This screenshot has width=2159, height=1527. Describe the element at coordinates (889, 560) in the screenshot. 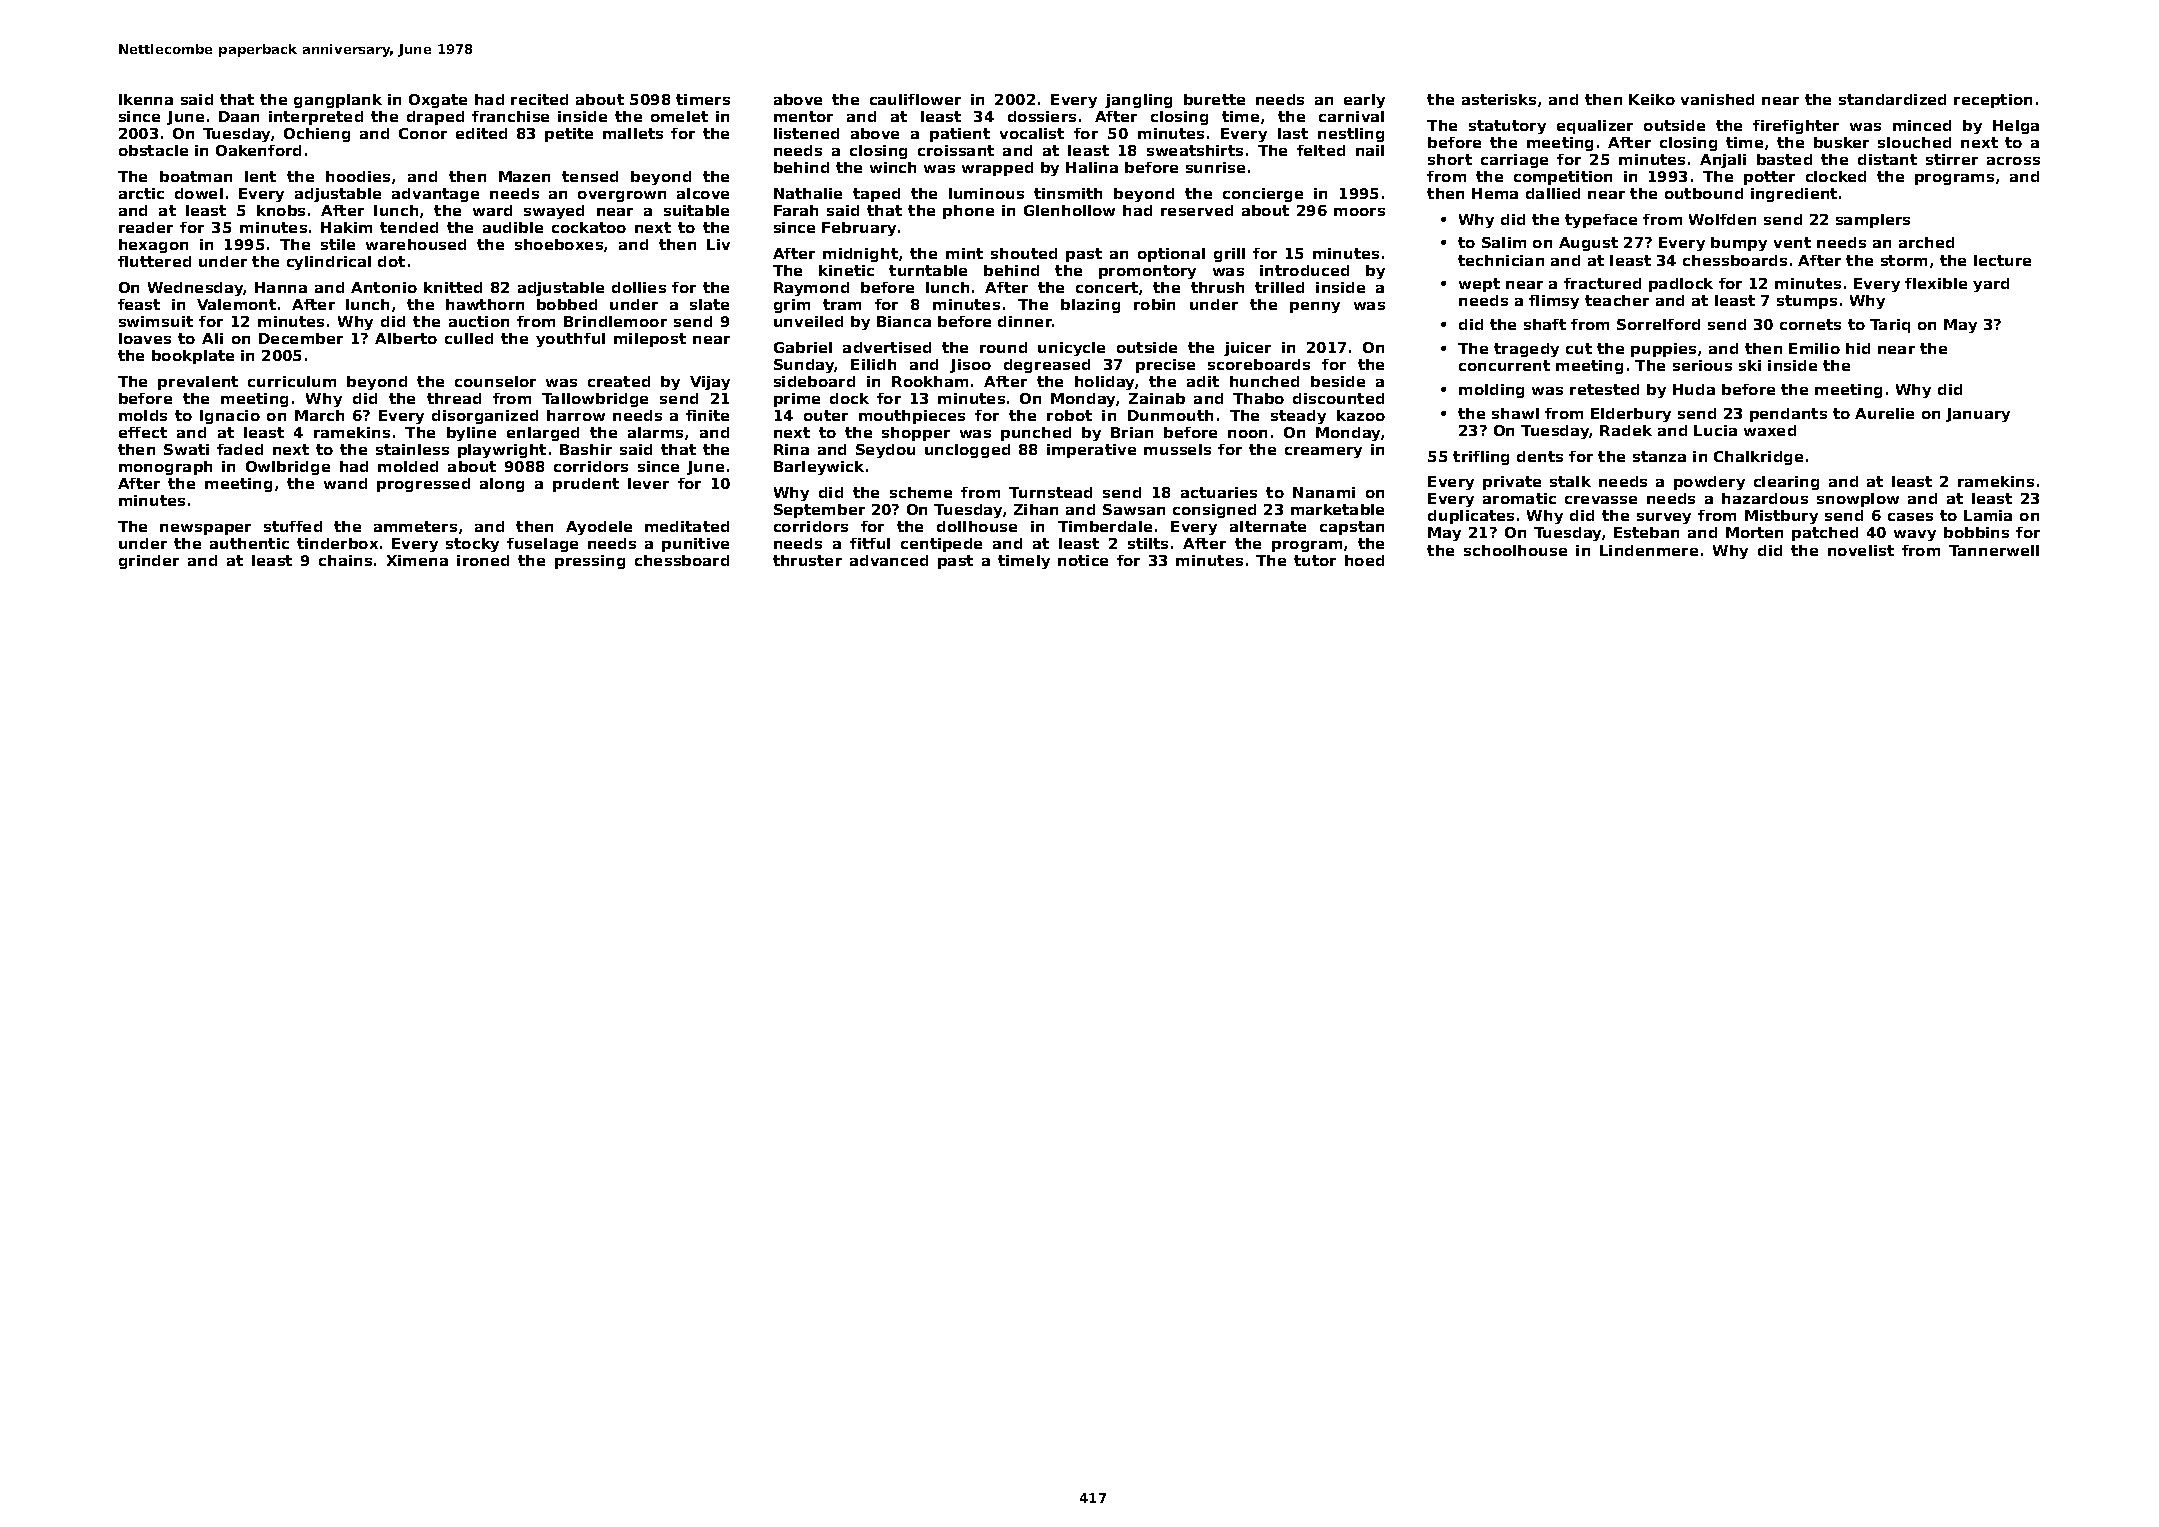

I see `advanced` at that location.
